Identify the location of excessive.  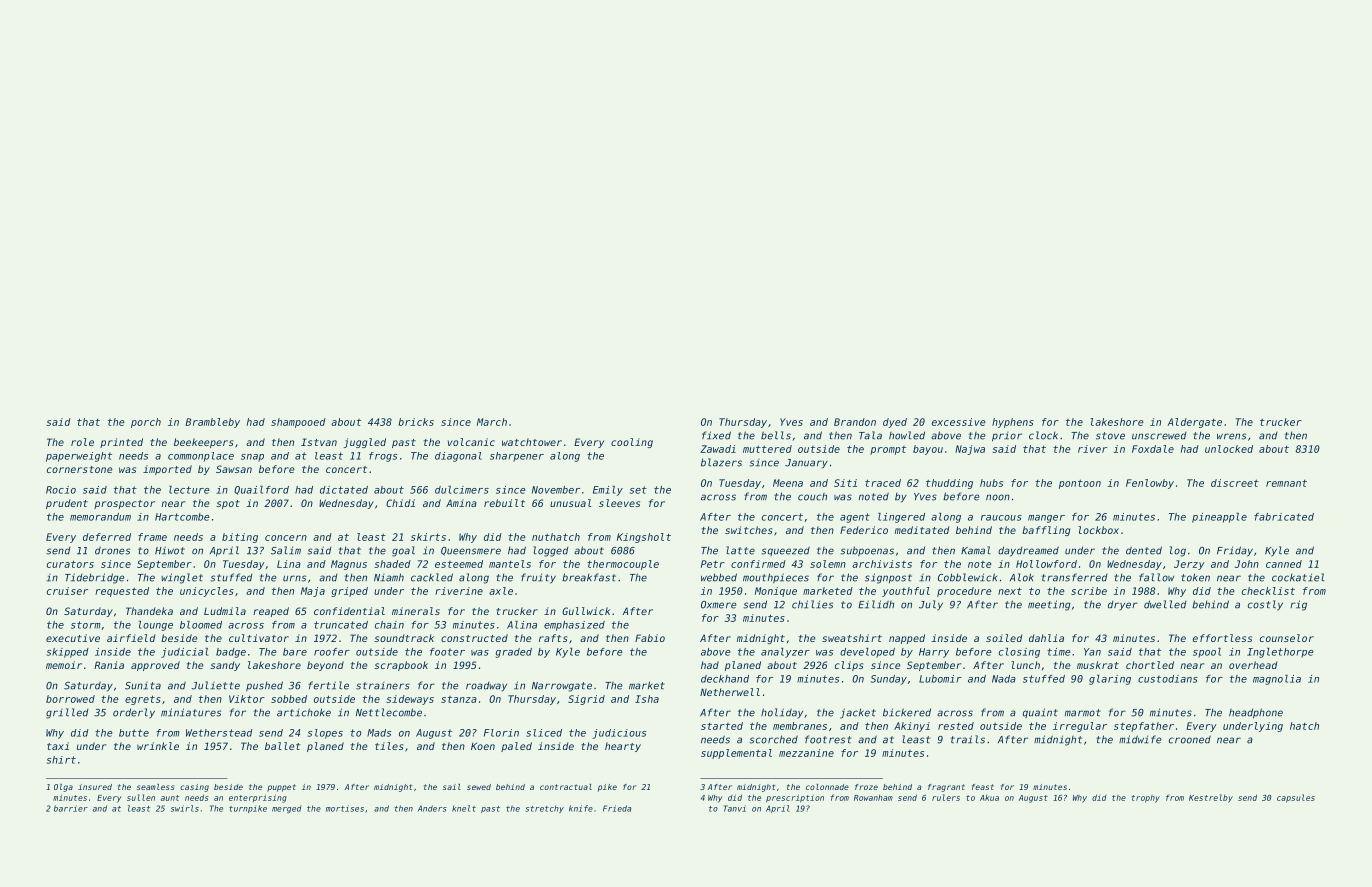
(959, 422).
